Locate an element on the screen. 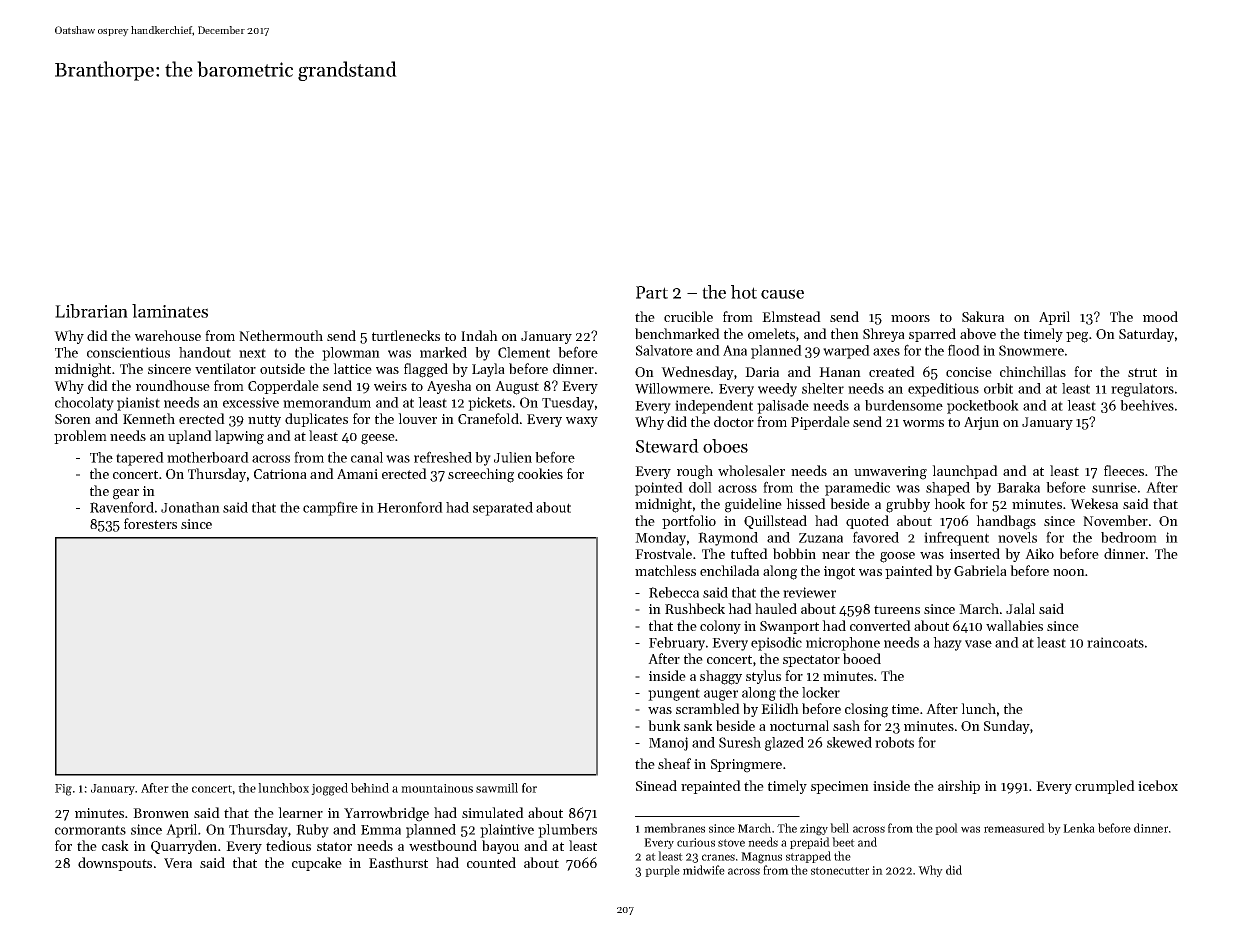 The height and width of the screenshot is (952, 1233). Librarian is located at coordinates (91, 311).
